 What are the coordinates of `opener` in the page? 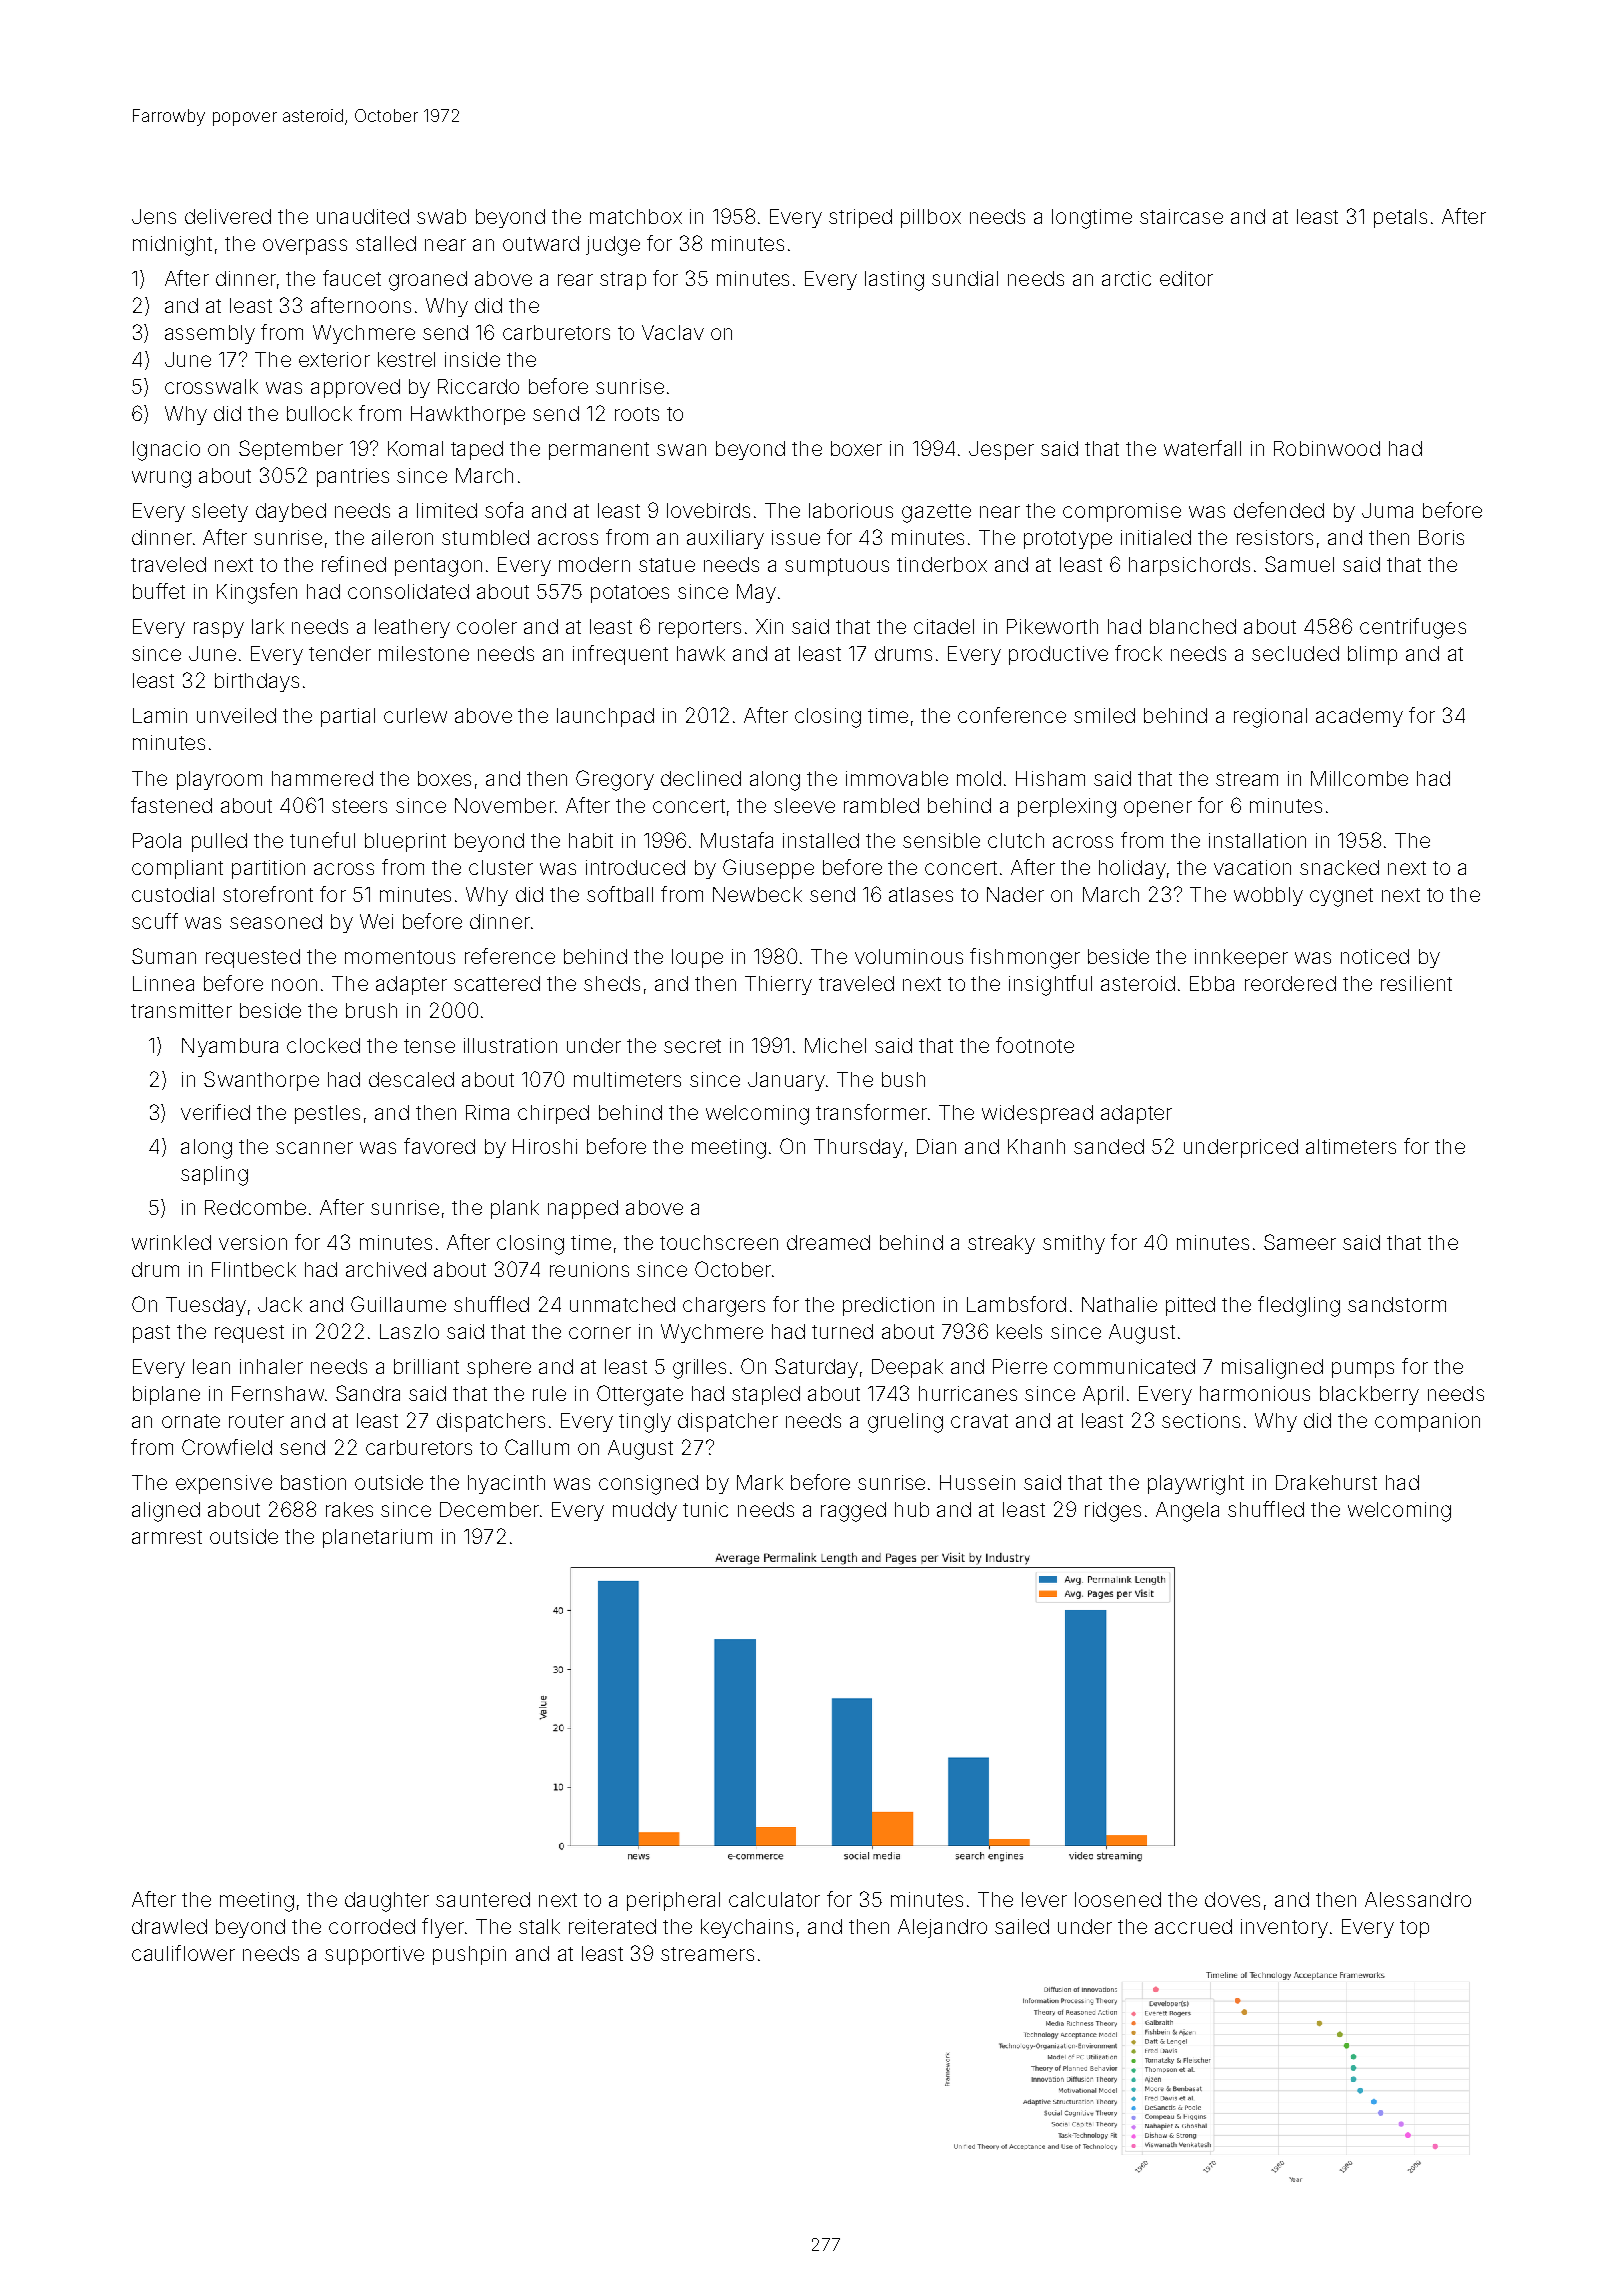 It's located at (1158, 809).
